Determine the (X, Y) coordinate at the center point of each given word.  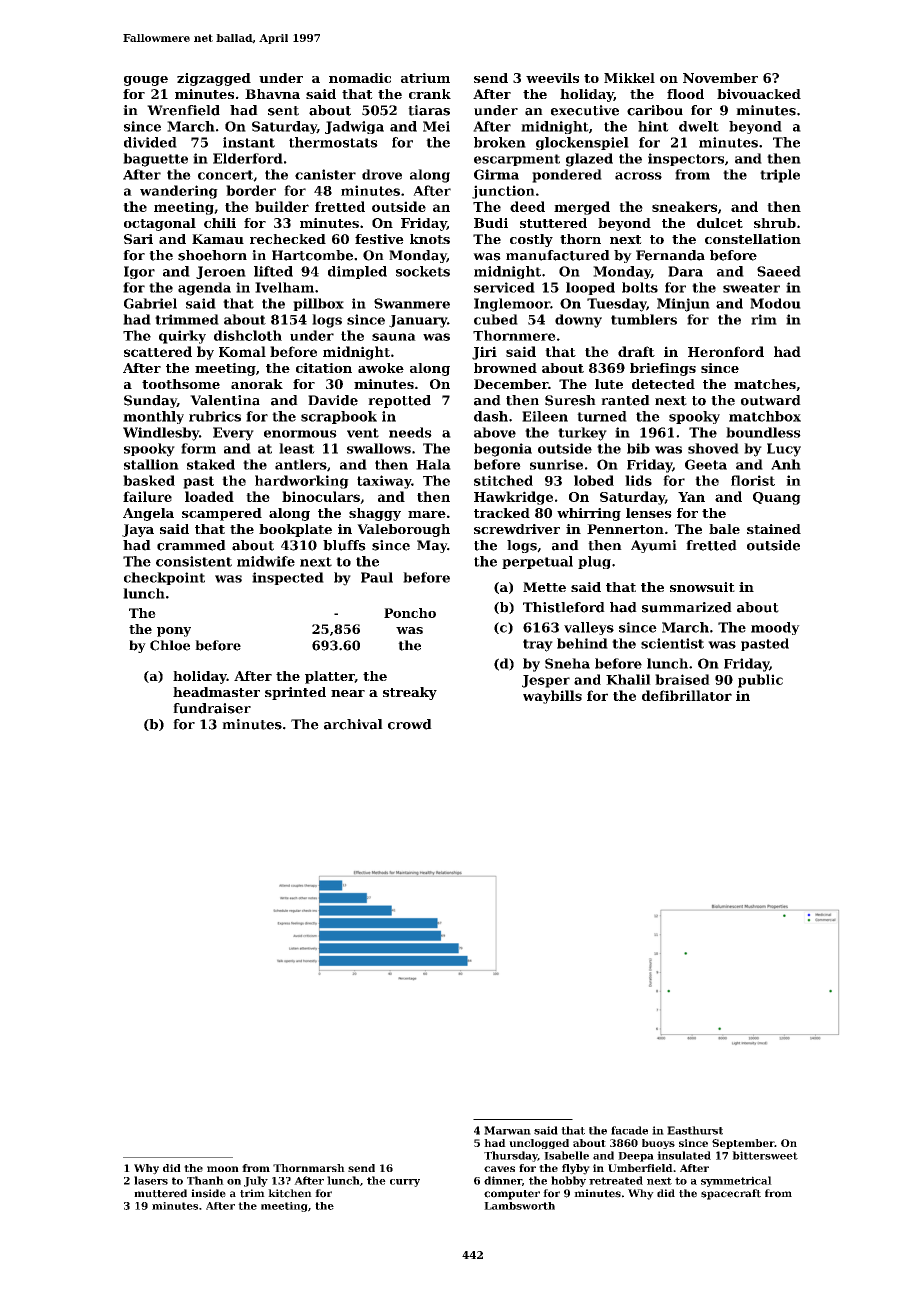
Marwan (507, 1130)
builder (282, 206)
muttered (160, 1193)
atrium (425, 78)
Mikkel (629, 78)
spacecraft (731, 1194)
